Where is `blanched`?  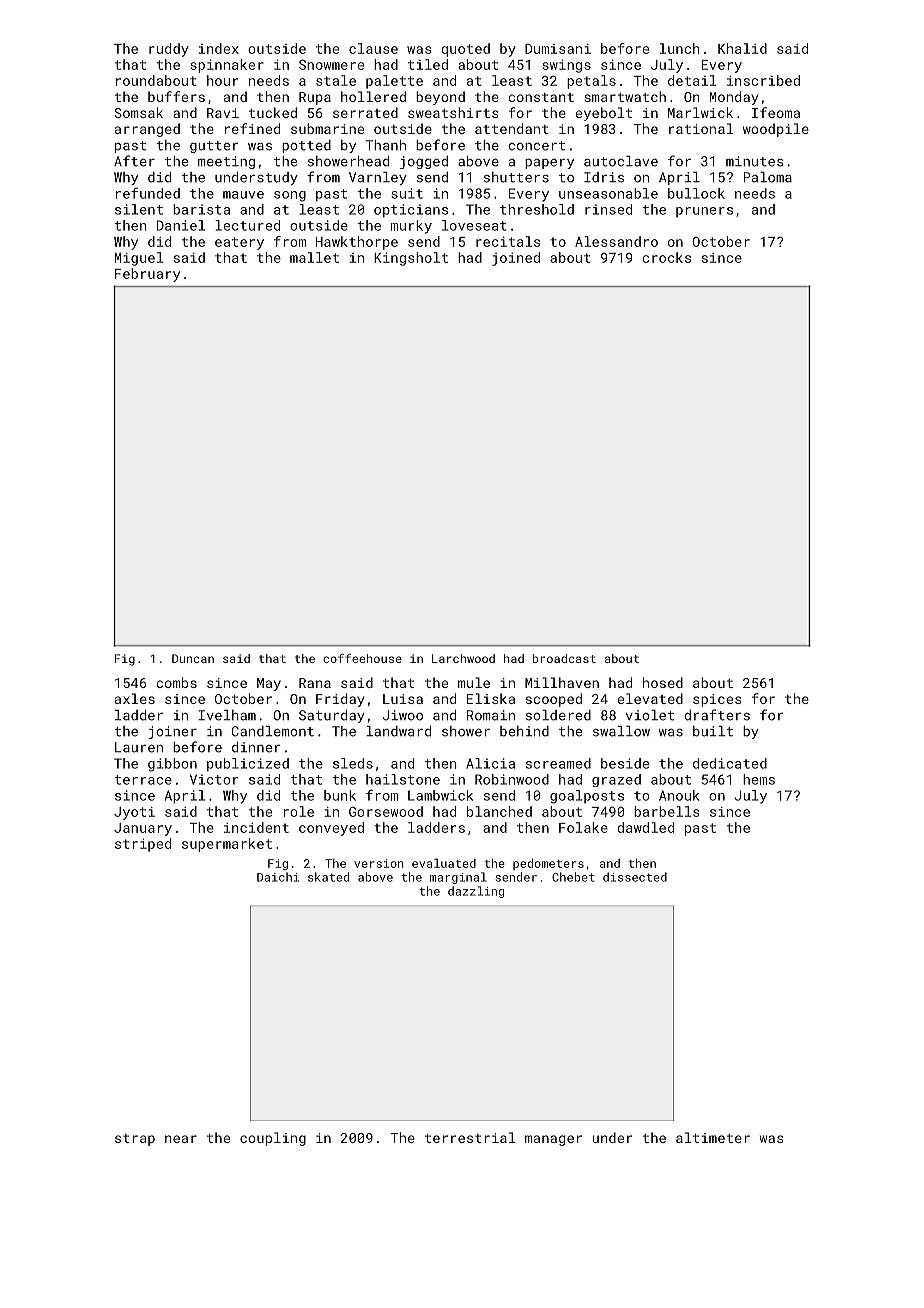
blanched is located at coordinates (499, 811).
